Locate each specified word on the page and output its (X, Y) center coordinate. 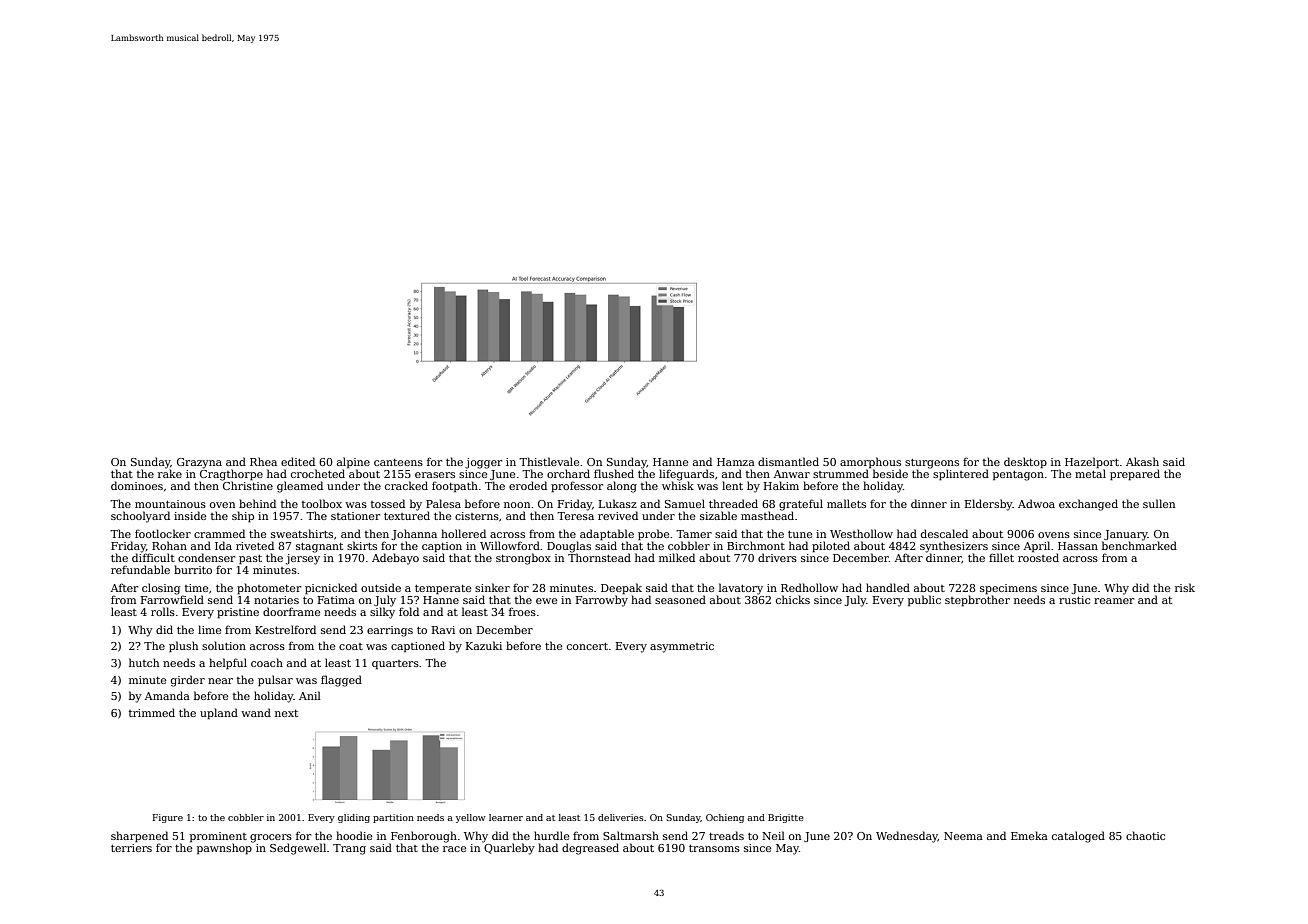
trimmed (152, 712)
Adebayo (395, 559)
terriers (131, 848)
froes (522, 611)
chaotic (1145, 835)
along (622, 487)
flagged (341, 681)
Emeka (1029, 835)
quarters (395, 664)
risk (1185, 587)
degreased (590, 849)
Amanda (167, 695)
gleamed (300, 487)
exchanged (1088, 505)
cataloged (1078, 837)
